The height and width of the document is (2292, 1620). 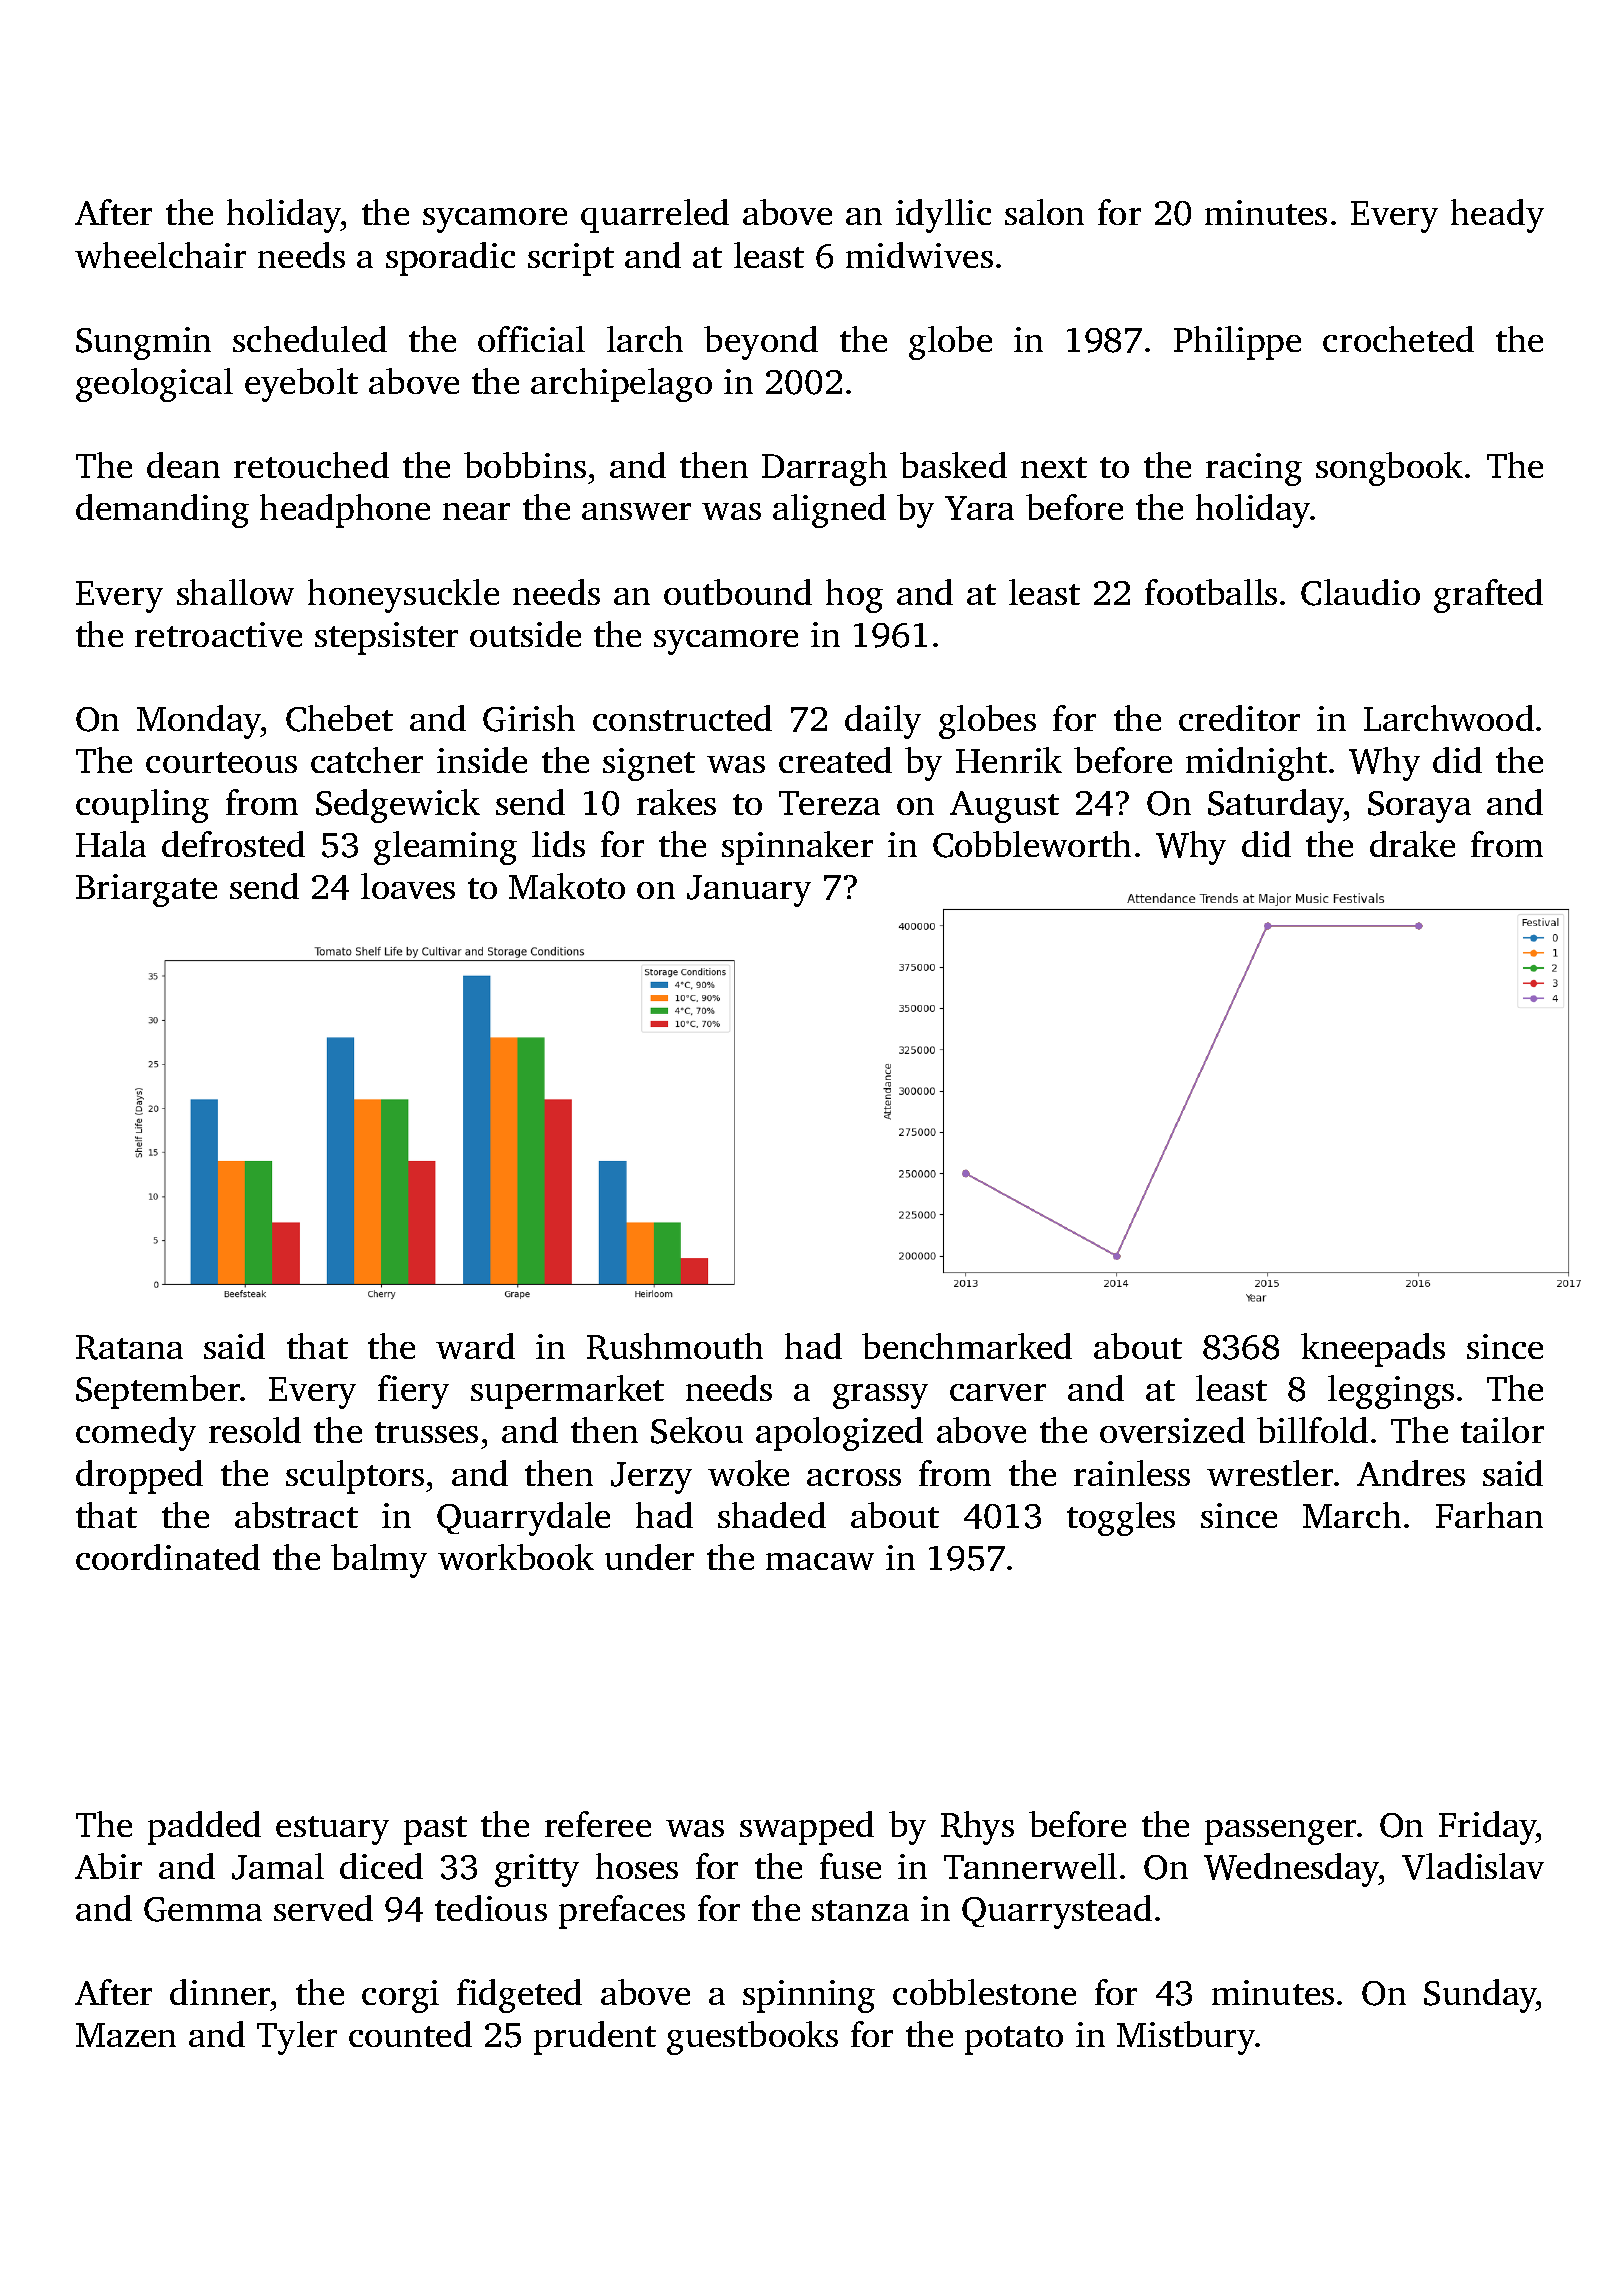 I want to click on Makoto, so click(x=567, y=886).
